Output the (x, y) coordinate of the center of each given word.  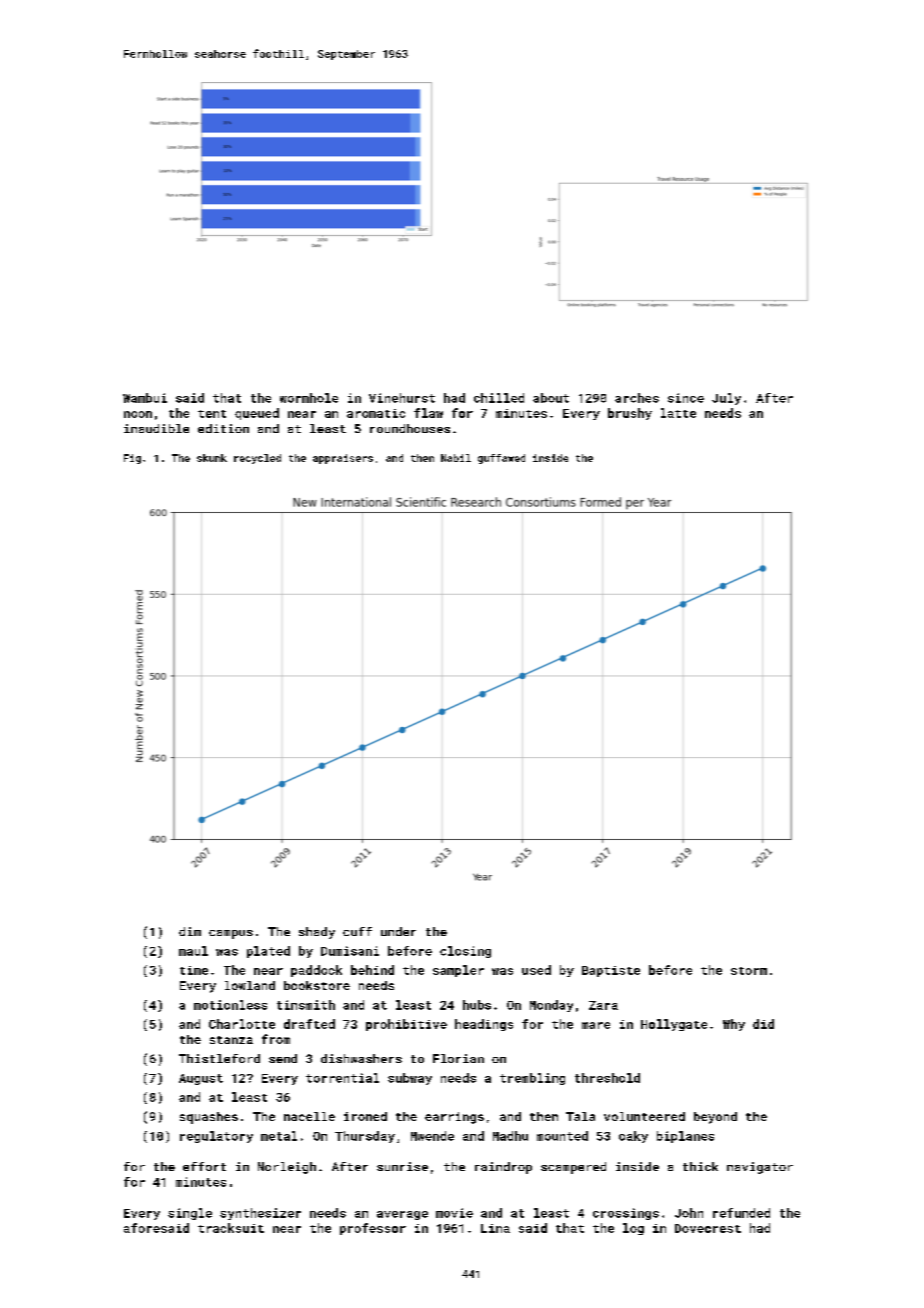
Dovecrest (708, 1228)
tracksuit (231, 1228)
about (551, 398)
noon (138, 414)
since (686, 398)
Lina (495, 1228)
